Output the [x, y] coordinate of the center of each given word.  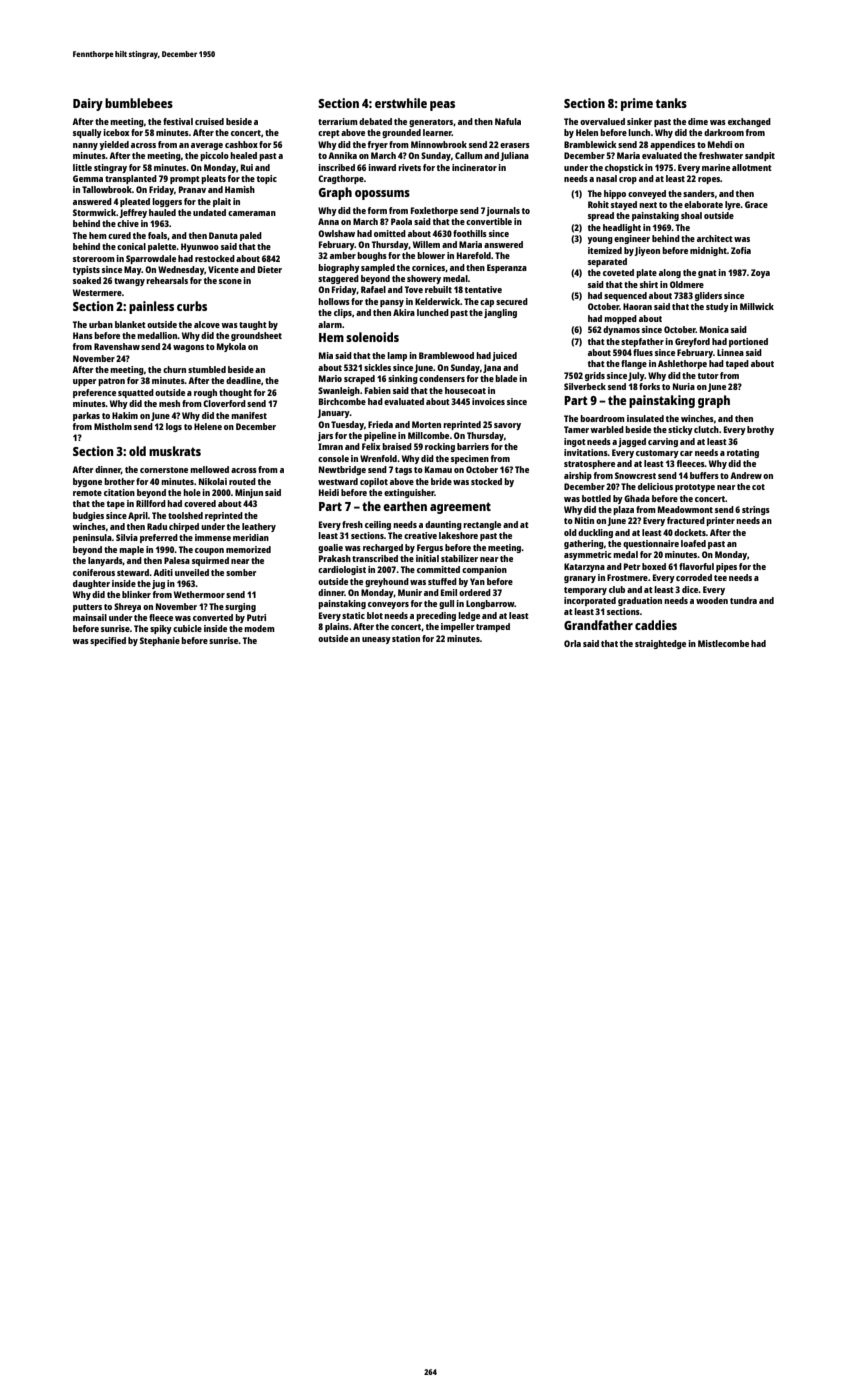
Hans [83, 335]
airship [578, 476]
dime [698, 121]
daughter [91, 584]
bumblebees [139, 103]
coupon [209, 551]
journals [503, 211]
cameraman [252, 213]
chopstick [624, 168]
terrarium [338, 121]
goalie [330, 548]
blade [506, 378]
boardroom [602, 418]
